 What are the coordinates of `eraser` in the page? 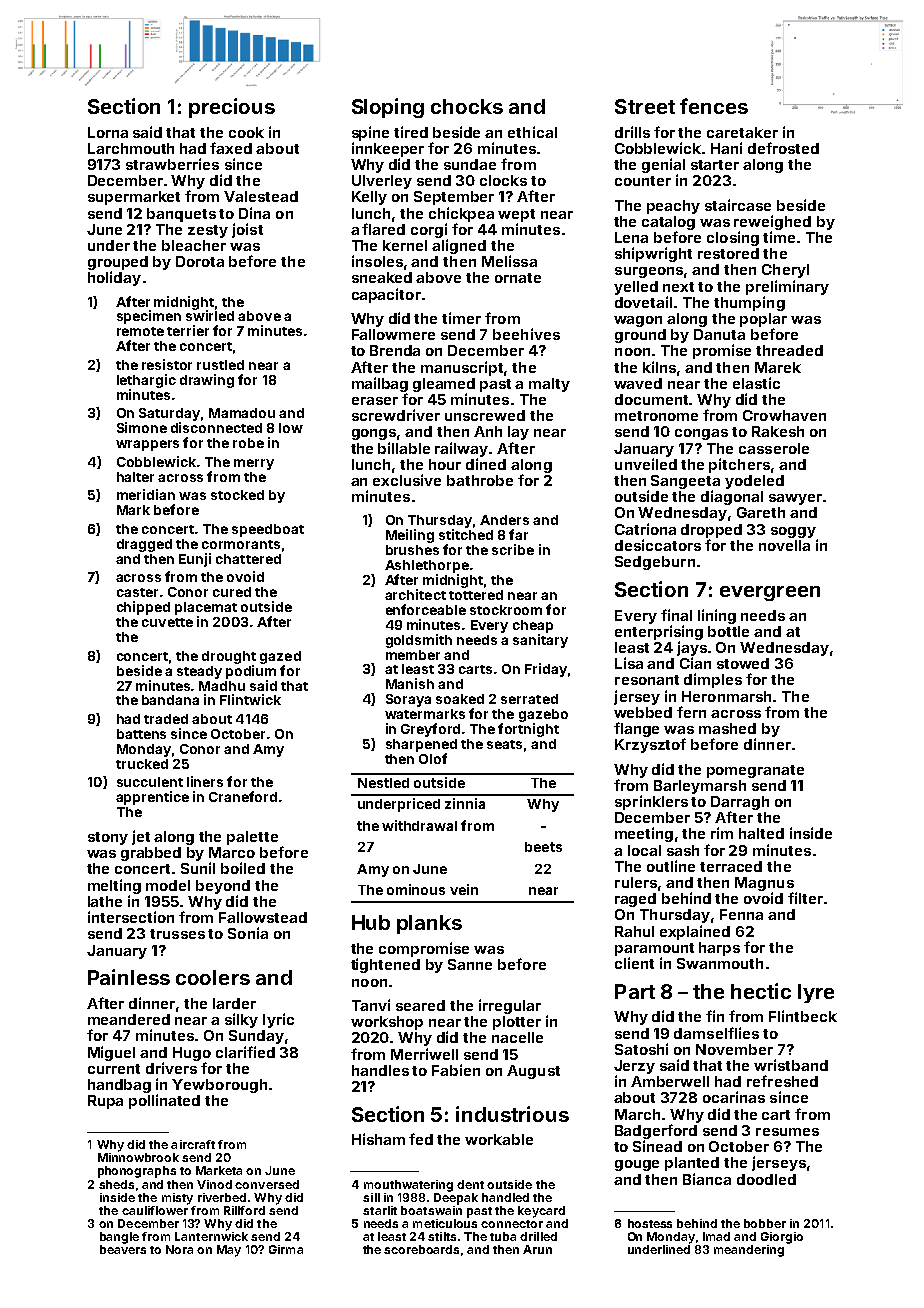 It's located at (375, 401).
